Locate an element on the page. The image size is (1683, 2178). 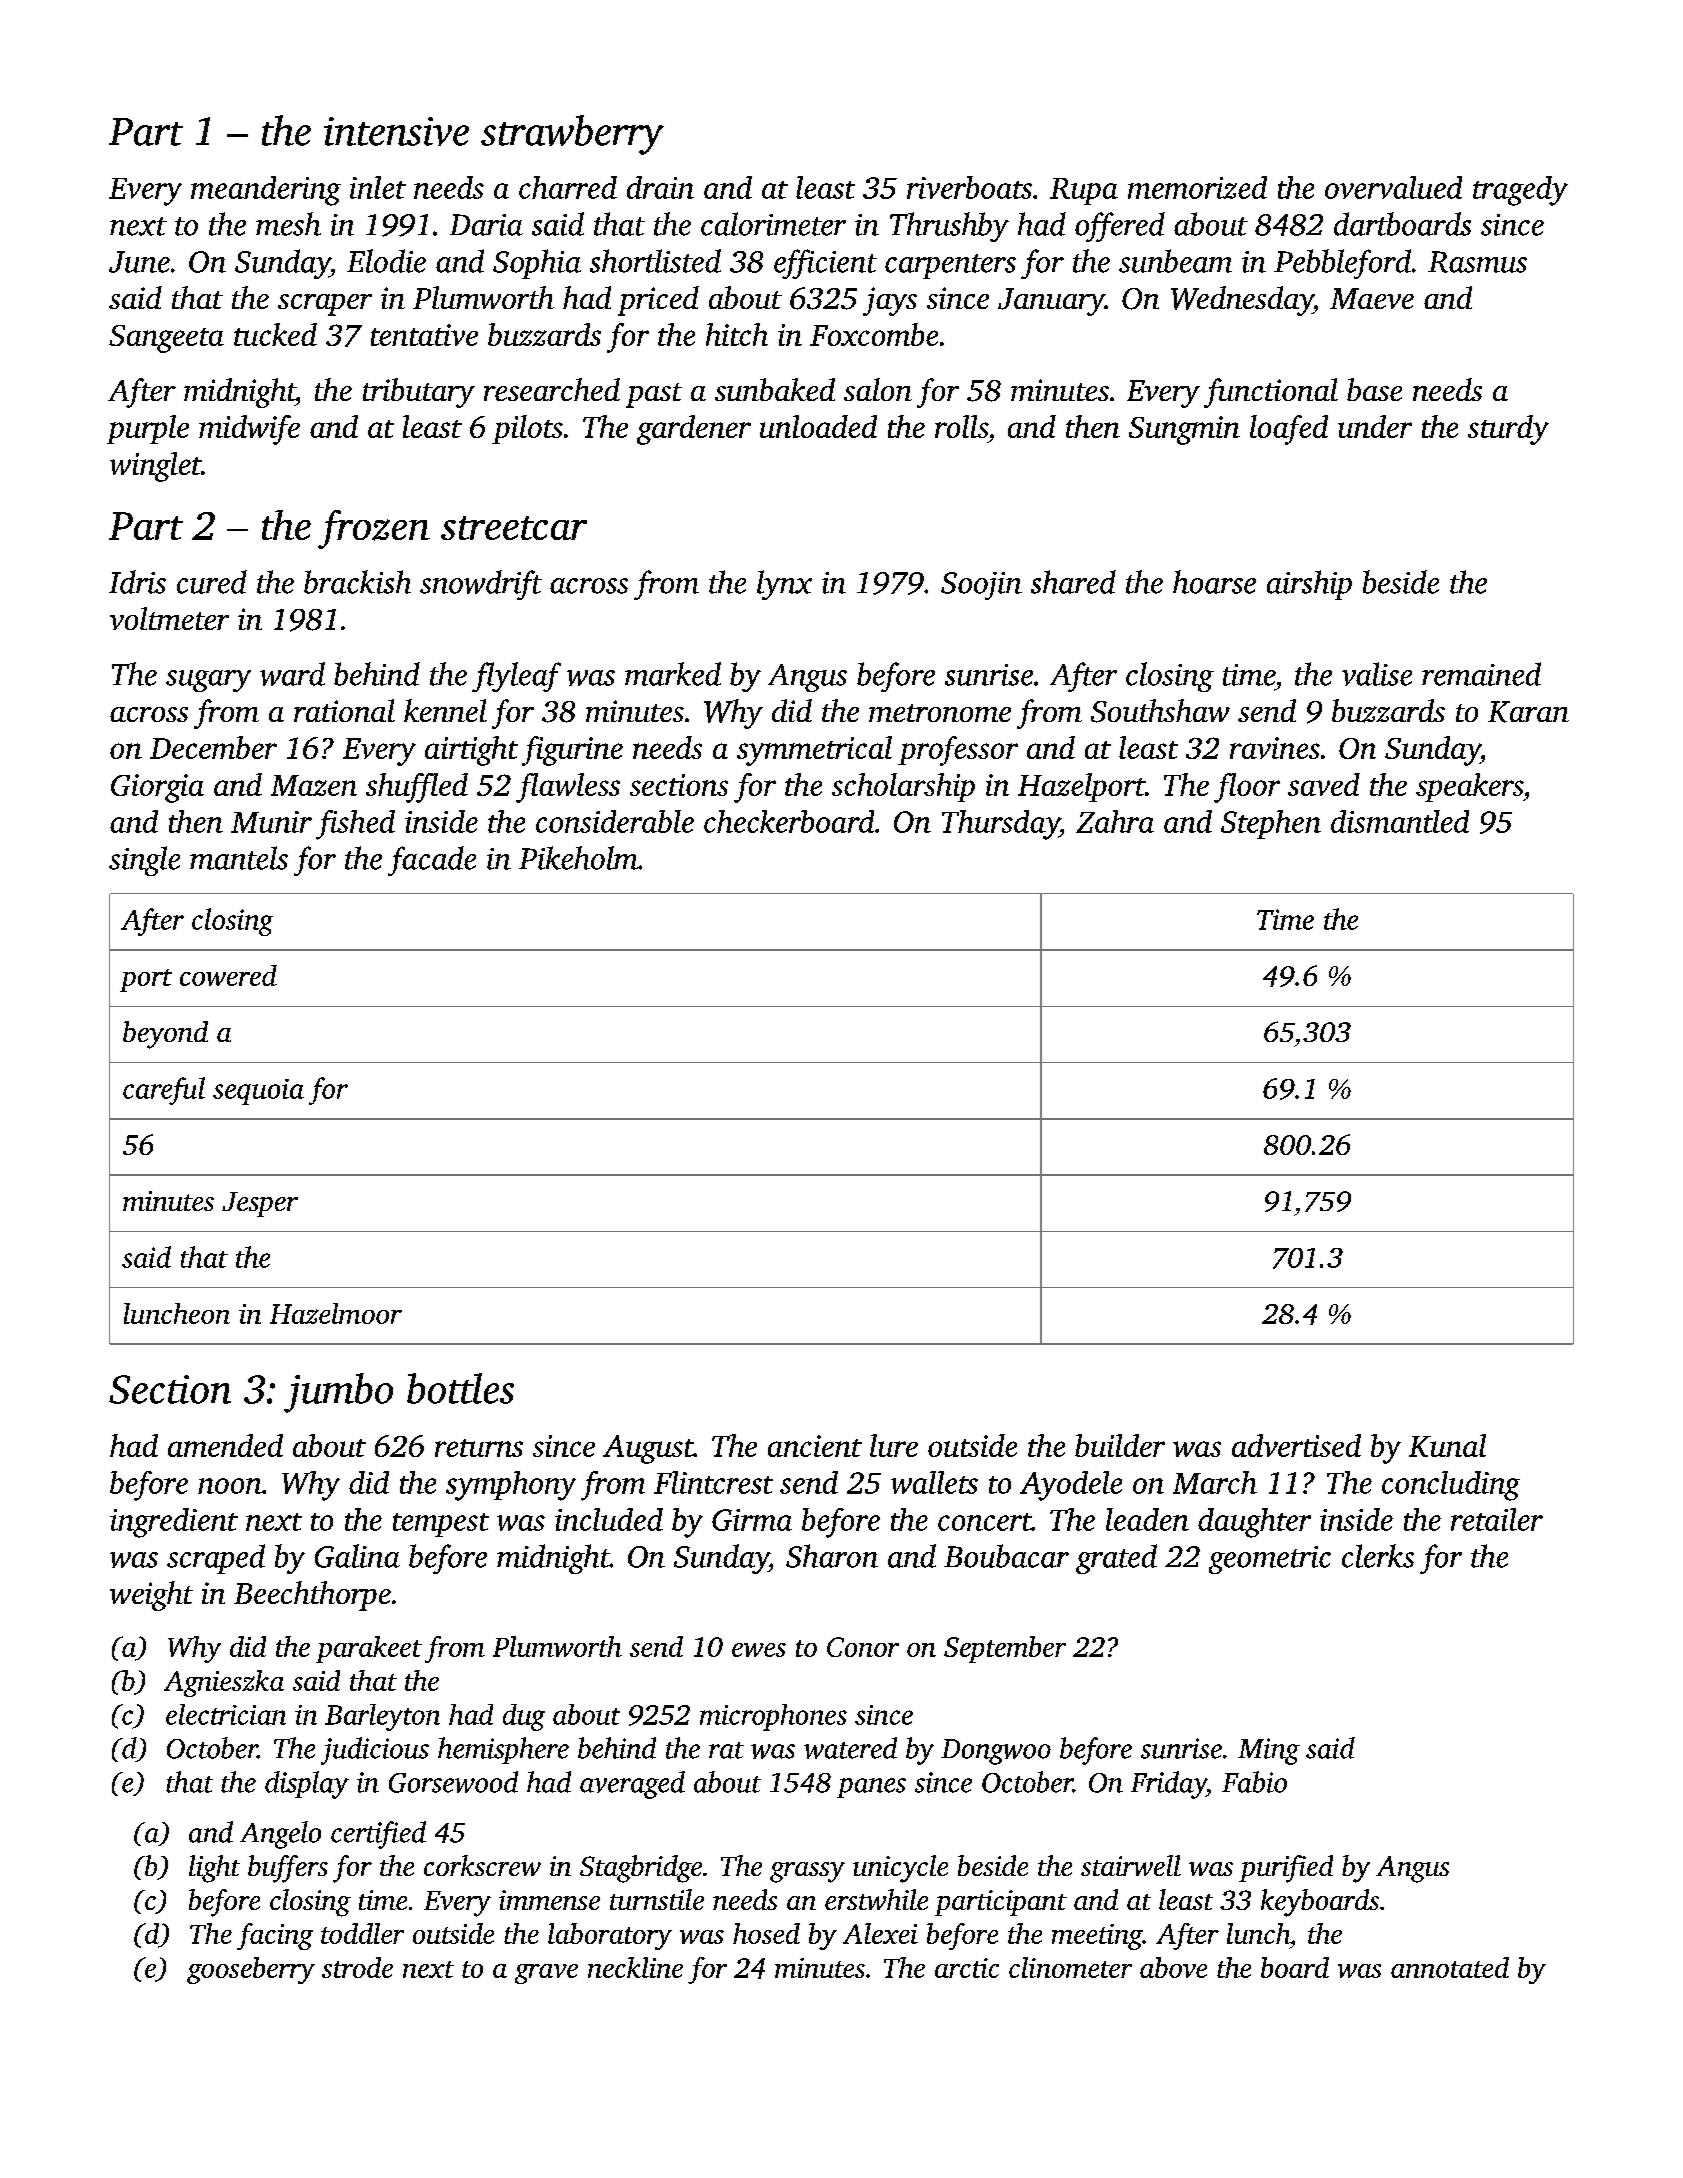
Stephen is located at coordinates (1271, 824).
